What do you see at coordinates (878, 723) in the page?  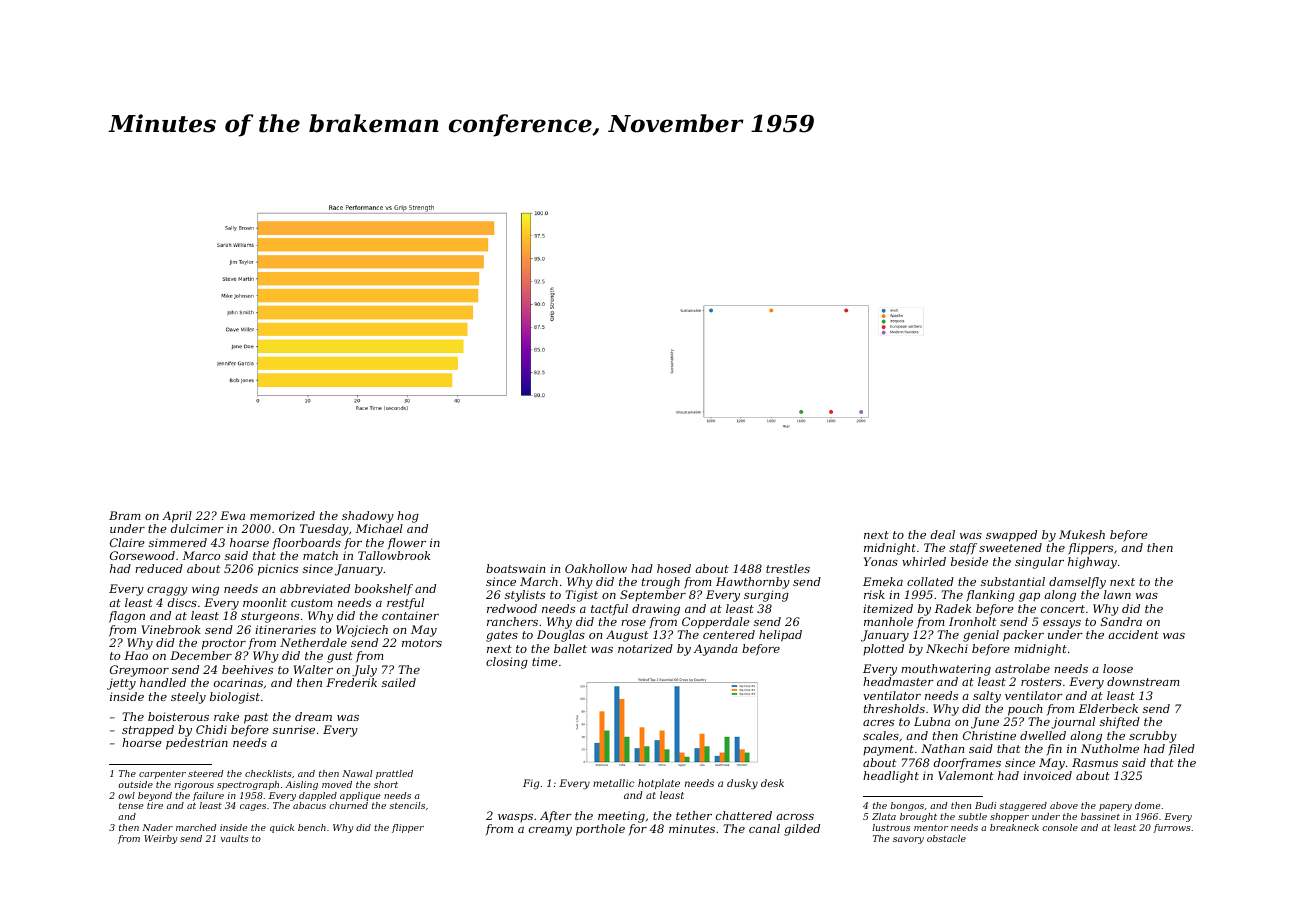 I see `acres` at bounding box center [878, 723].
